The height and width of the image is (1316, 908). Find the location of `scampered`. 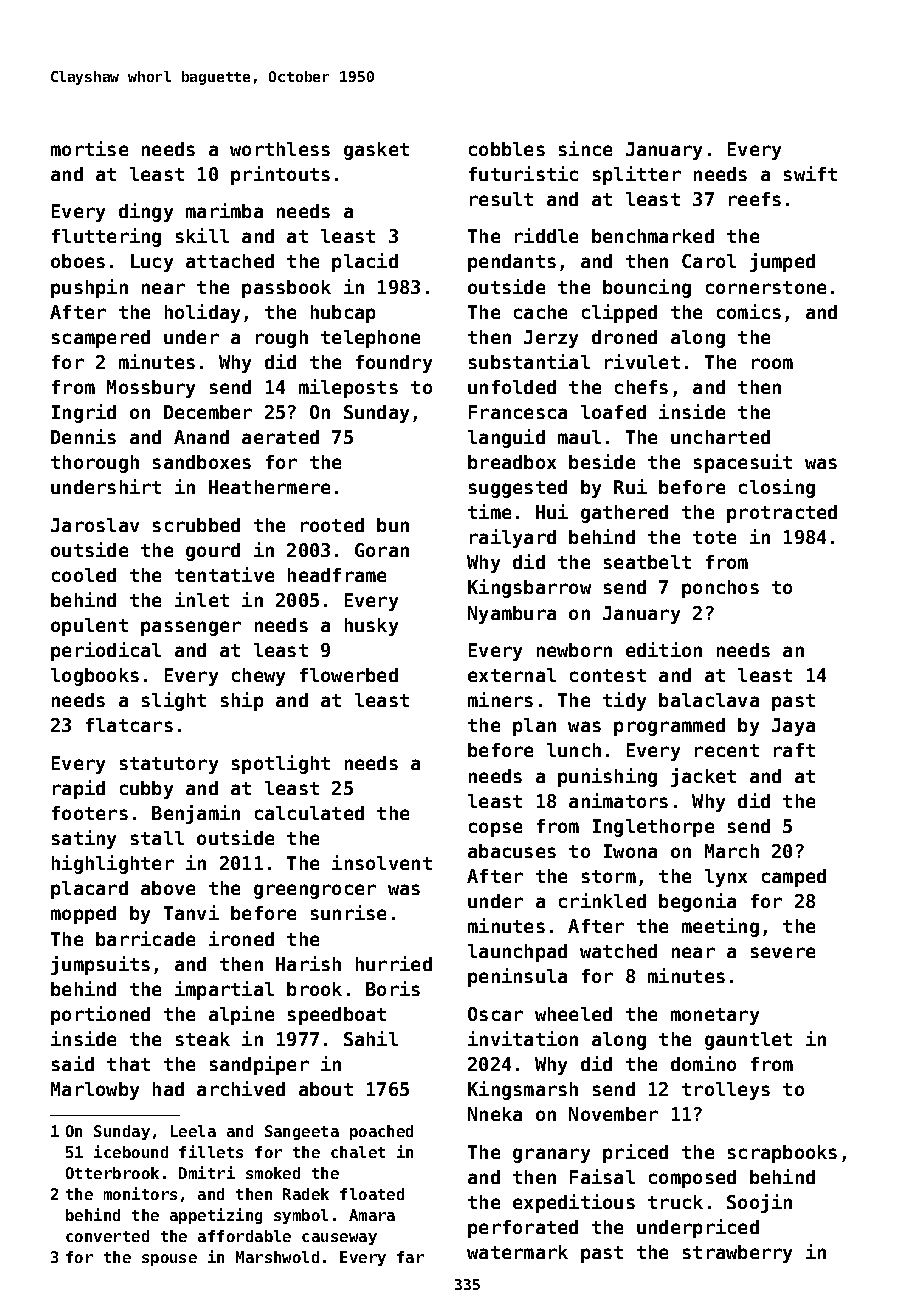

scampered is located at coordinates (101, 339).
